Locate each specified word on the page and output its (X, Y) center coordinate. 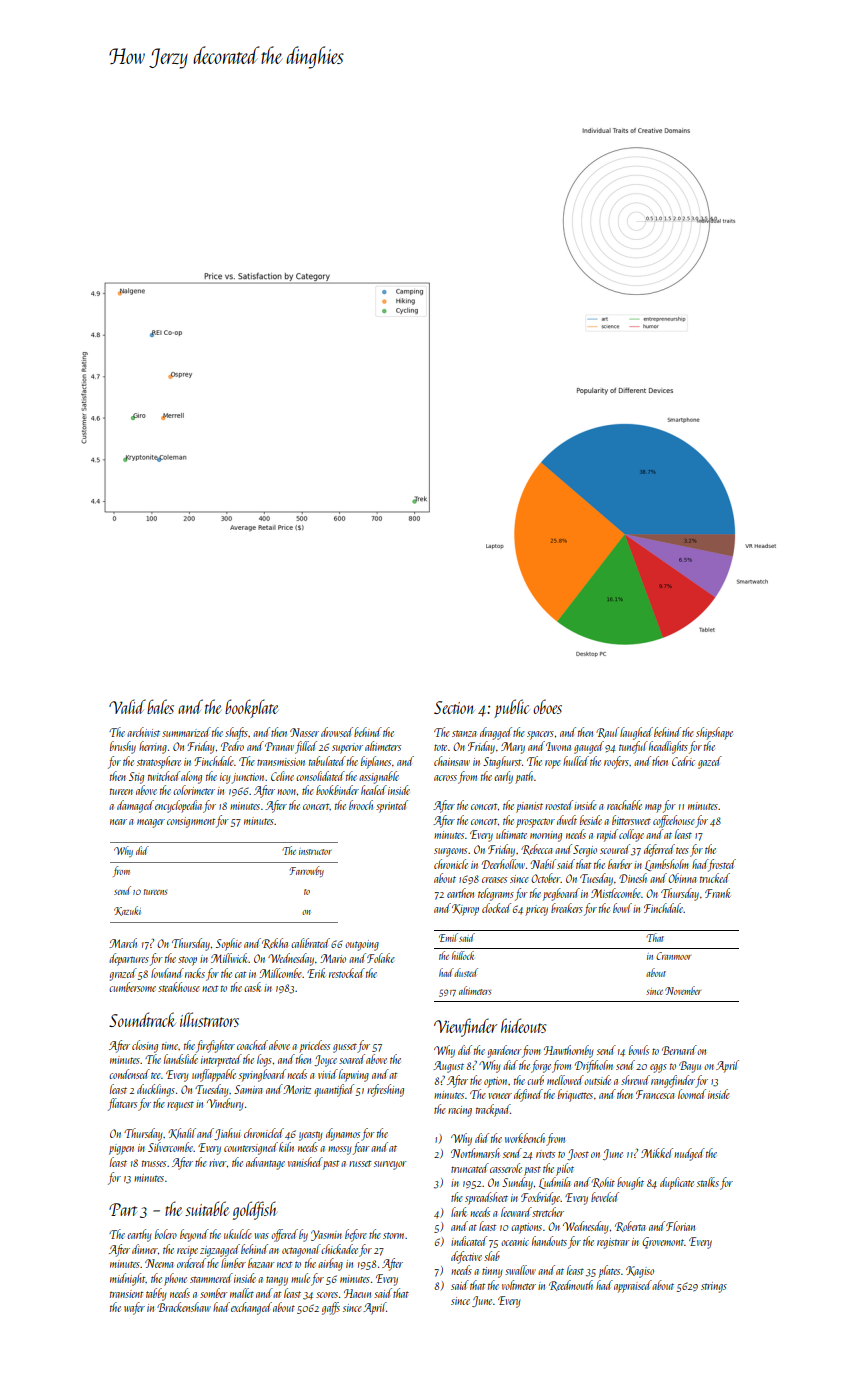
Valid (127, 706)
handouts (549, 1241)
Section (454, 707)
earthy (139, 1235)
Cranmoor (673, 956)
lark (459, 1212)
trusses (154, 1164)
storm (393, 1235)
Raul (607, 732)
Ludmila (554, 1183)
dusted (466, 972)
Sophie (229, 944)
